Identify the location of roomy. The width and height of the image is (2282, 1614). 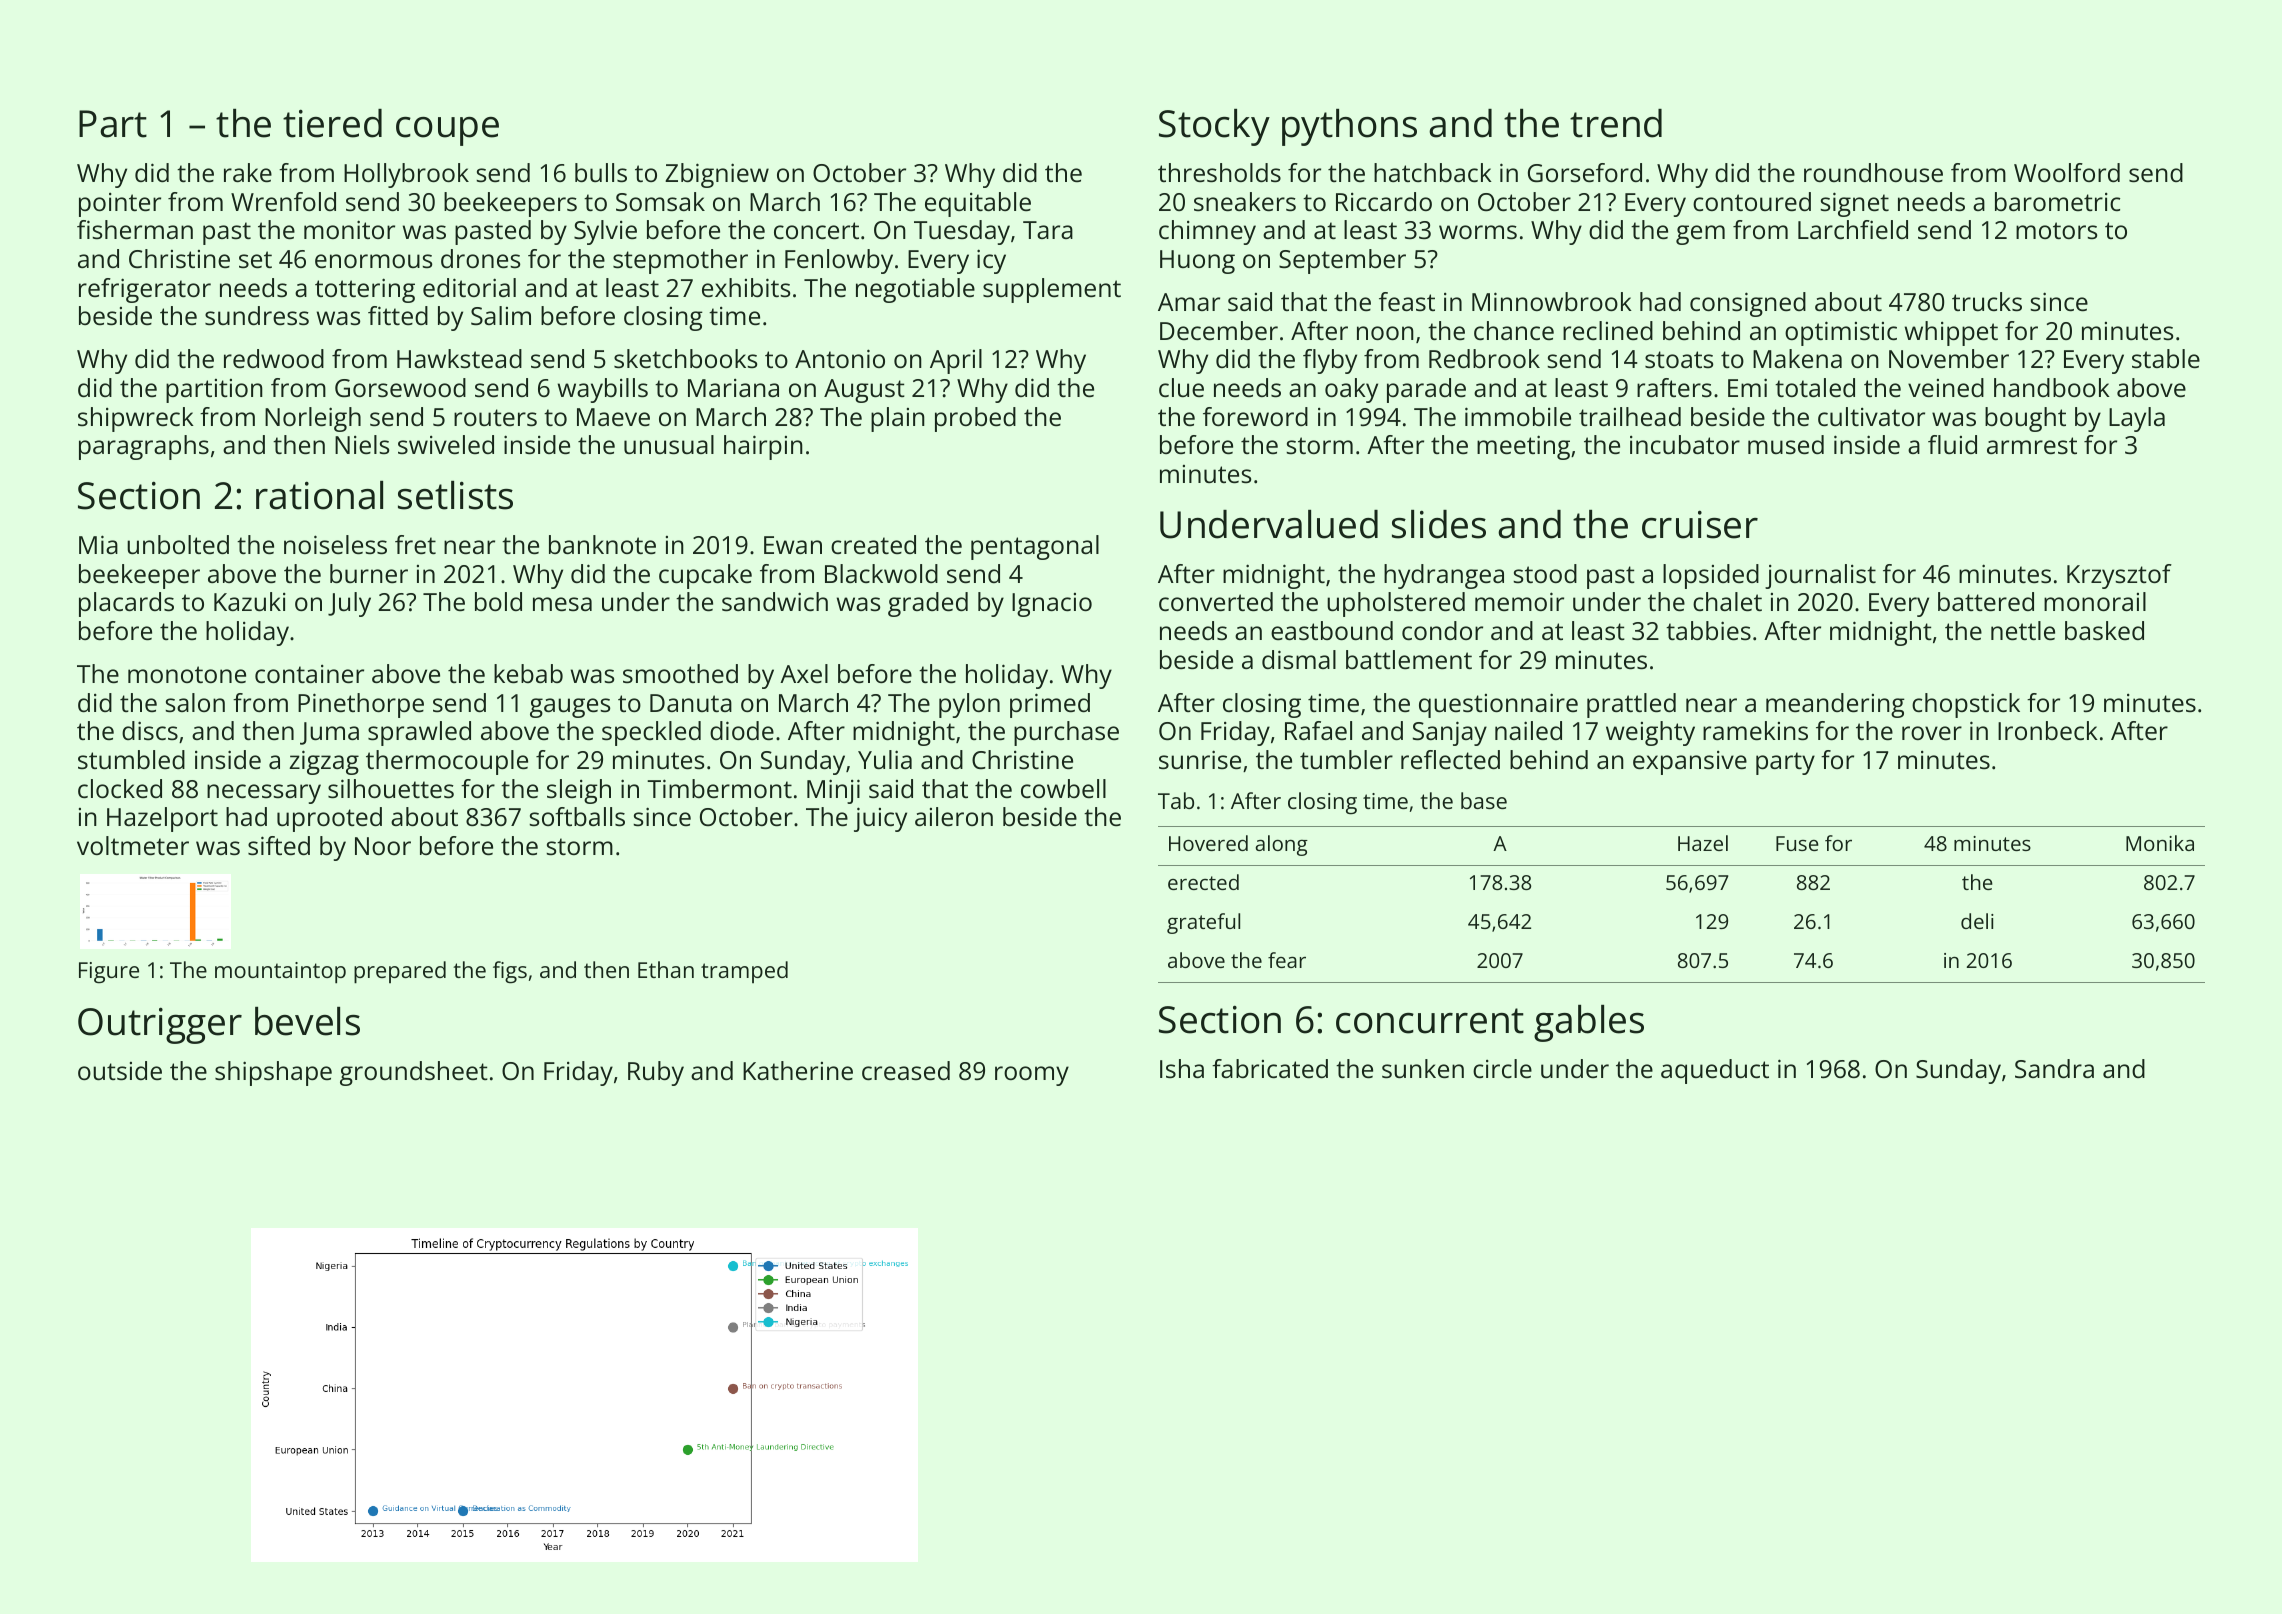
(1032, 1076).
